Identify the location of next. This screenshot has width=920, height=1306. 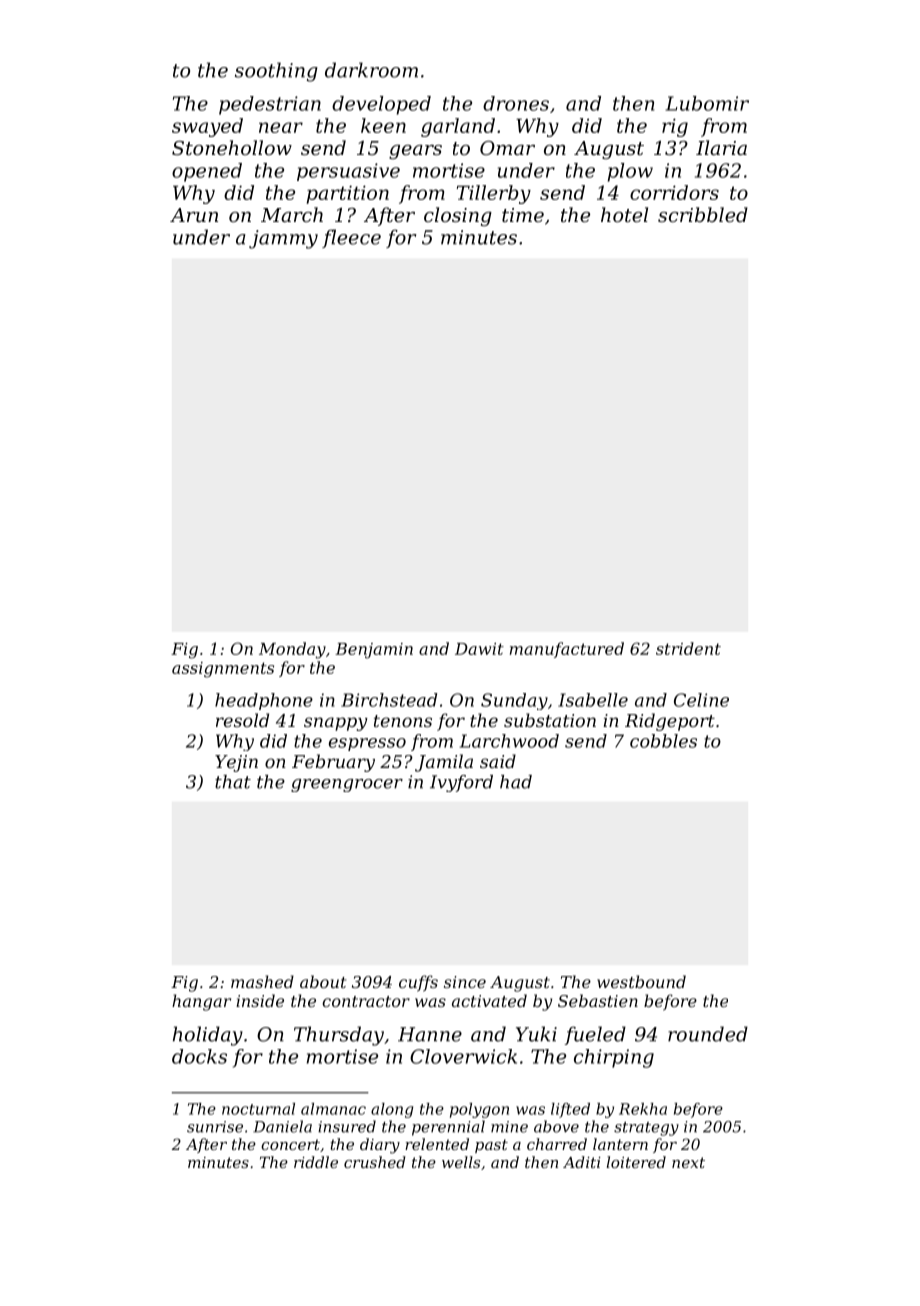
(688, 1162).
